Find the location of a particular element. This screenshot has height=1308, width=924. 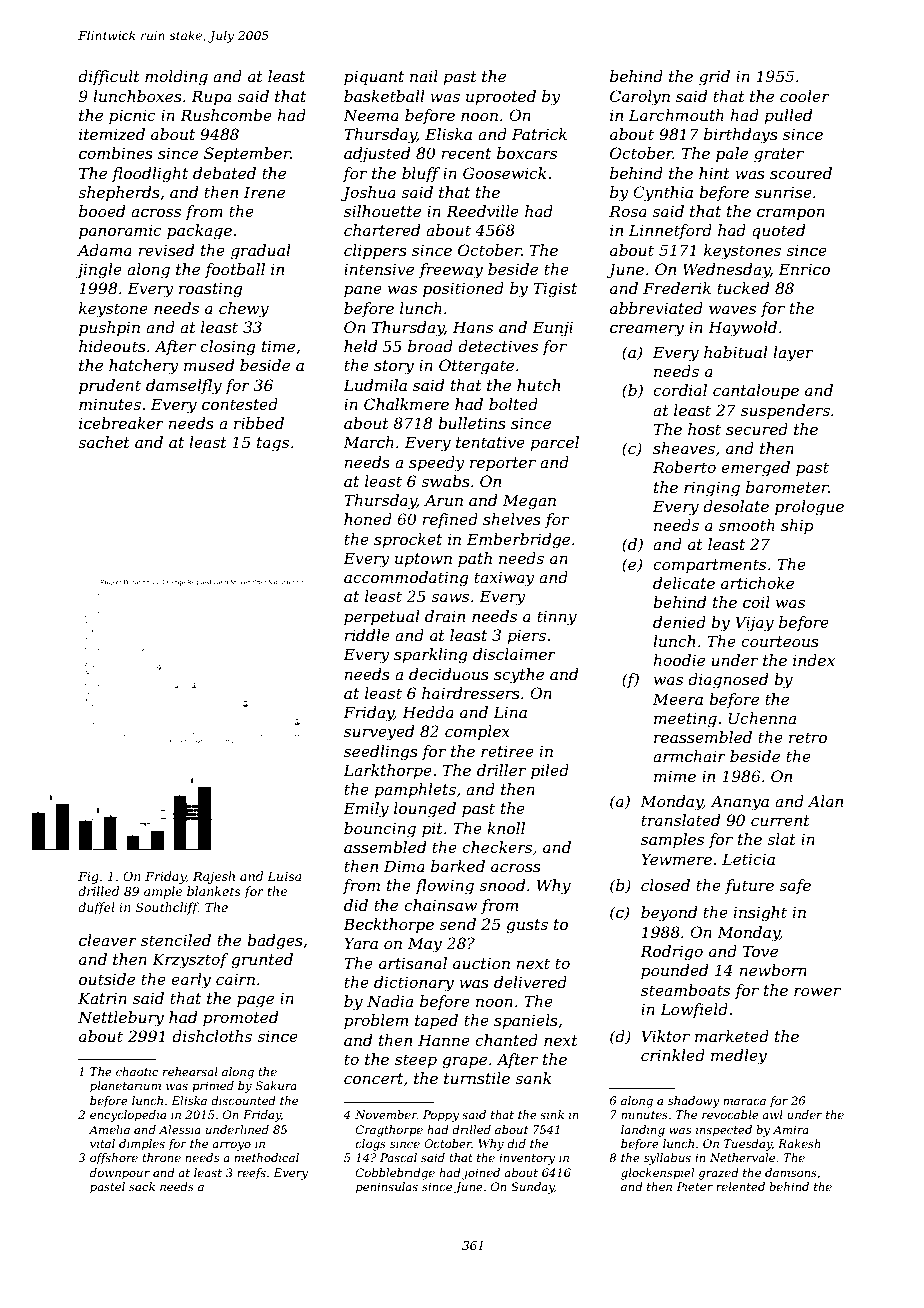

difficult is located at coordinates (109, 77).
